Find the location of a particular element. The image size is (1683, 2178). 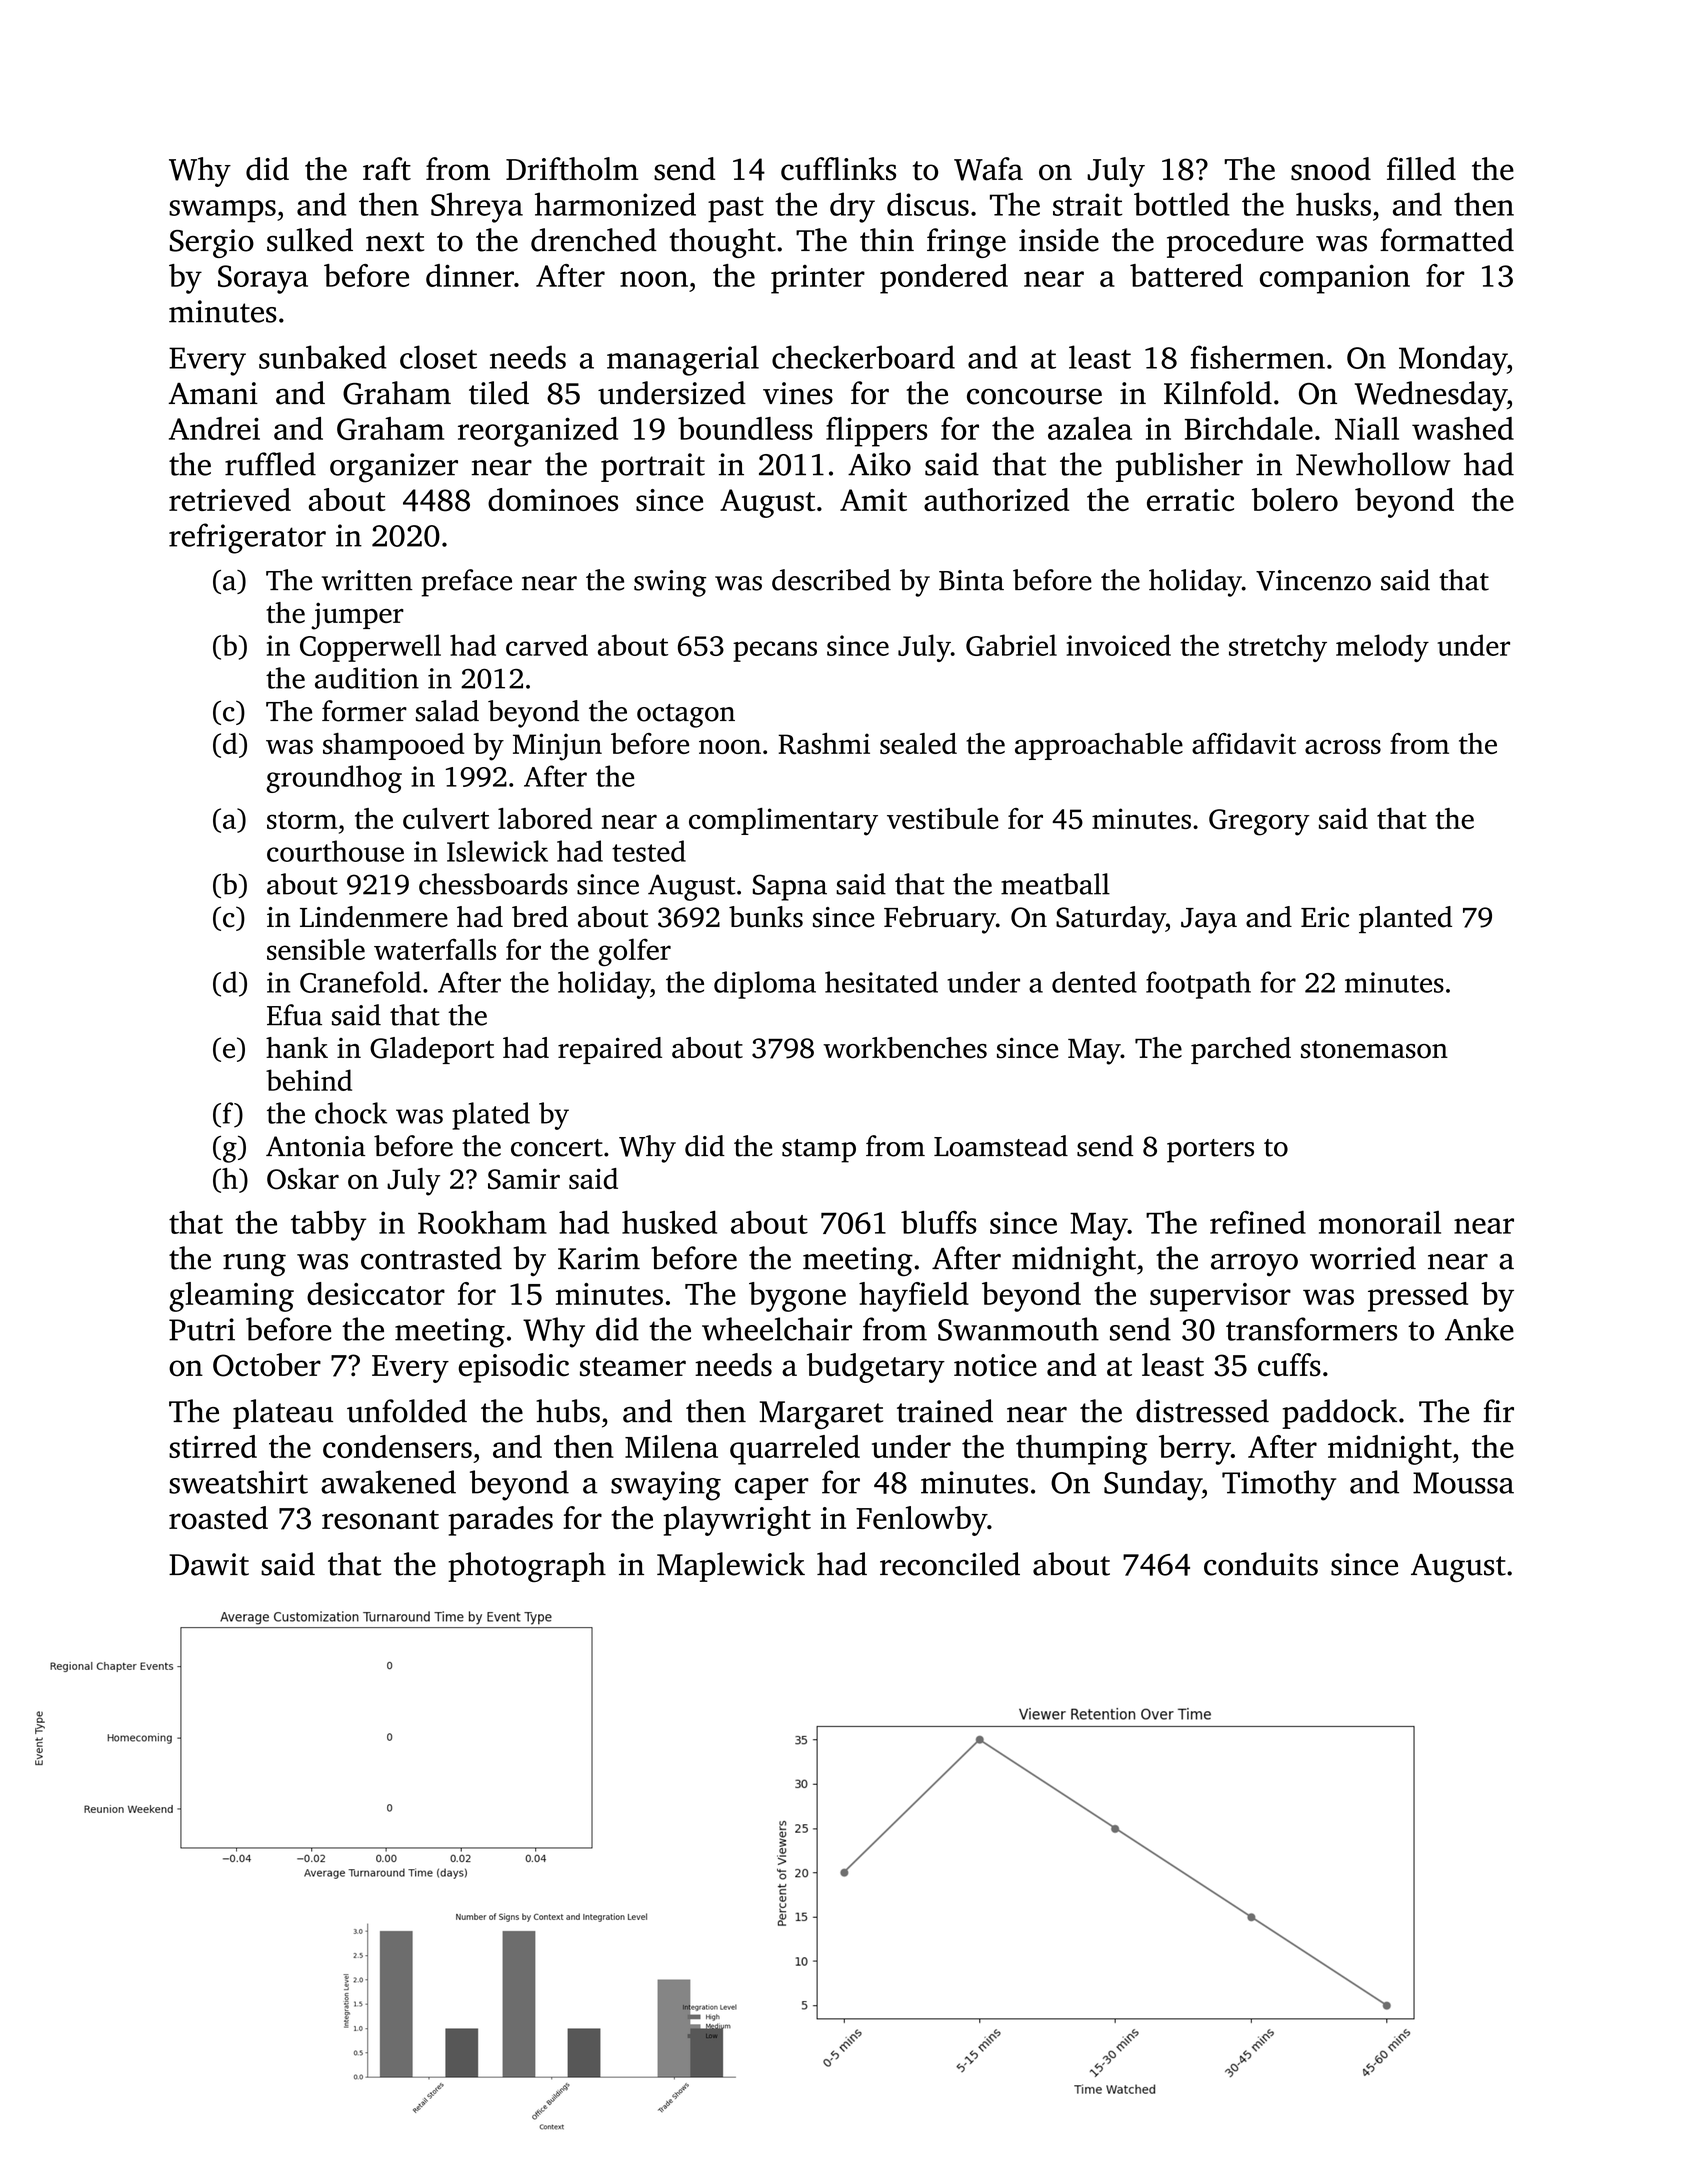

swaying is located at coordinates (666, 1486).
